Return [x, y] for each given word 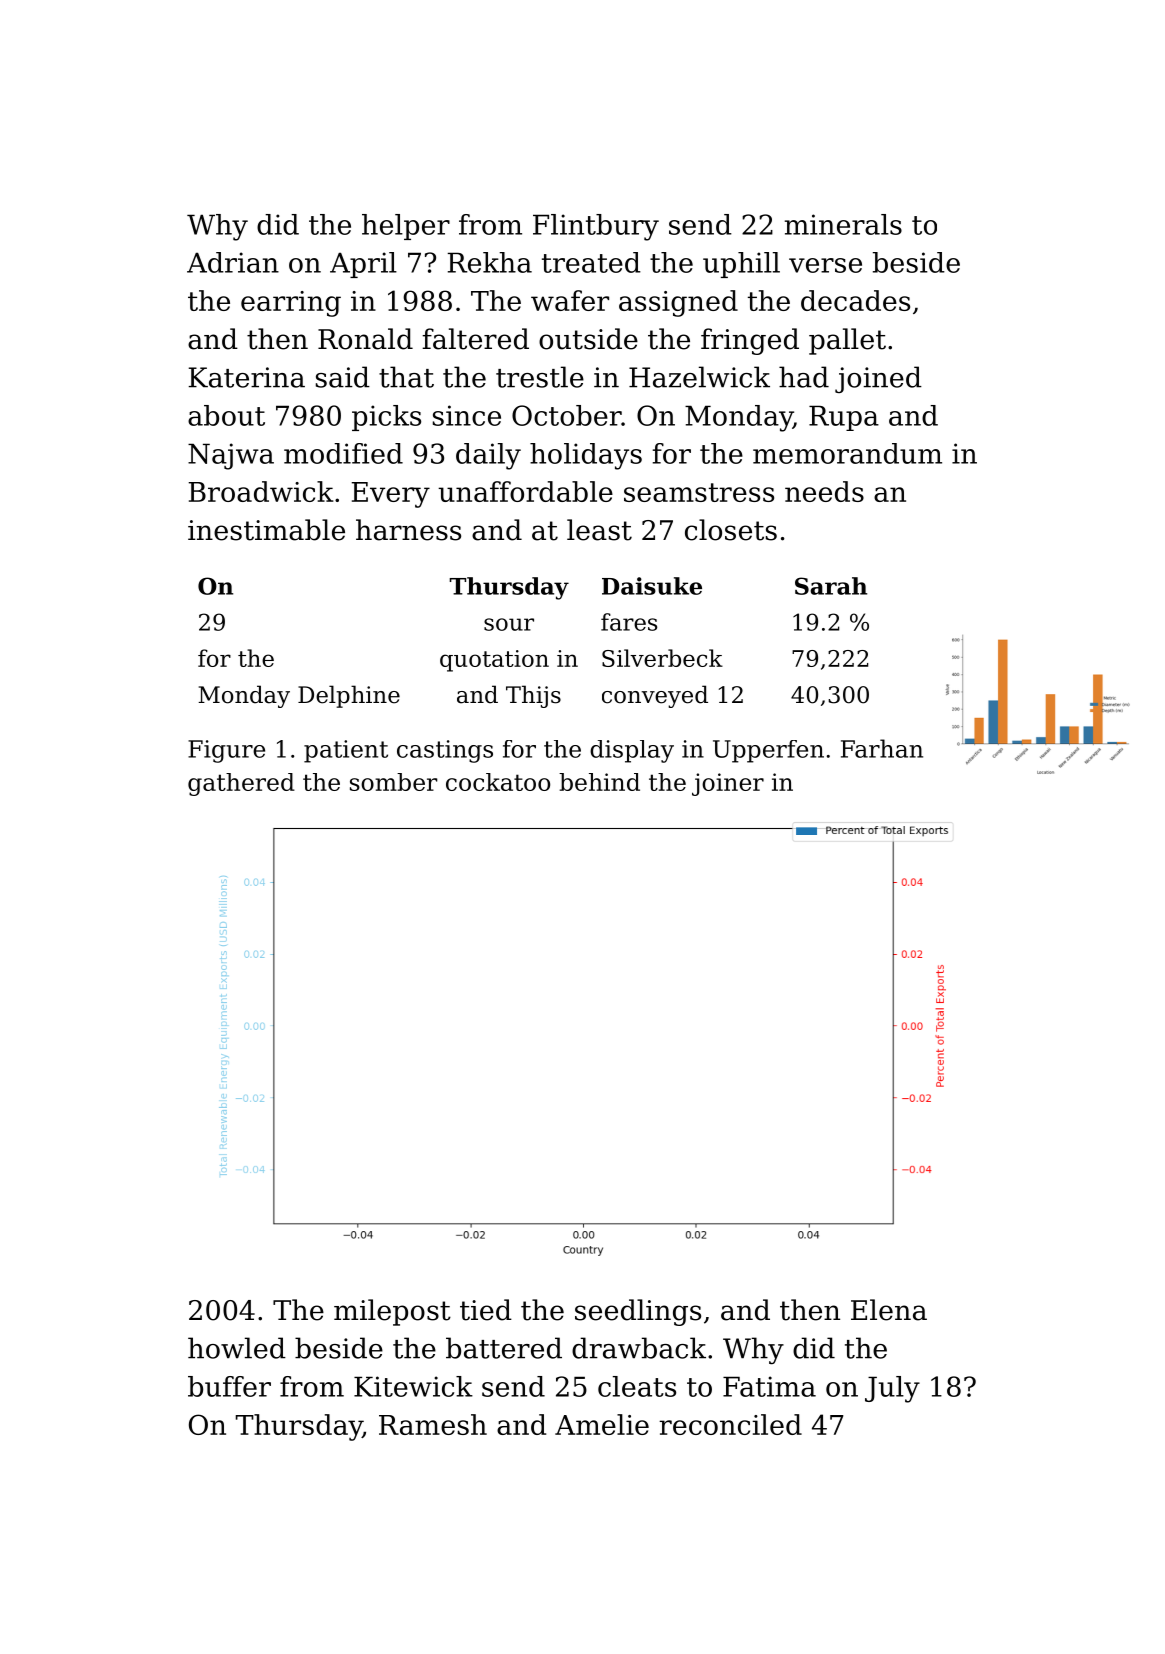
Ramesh [433, 1424]
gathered [241, 784]
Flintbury [596, 227]
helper [406, 227]
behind [599, 782]
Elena [889, 1310]
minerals [843, 224]
